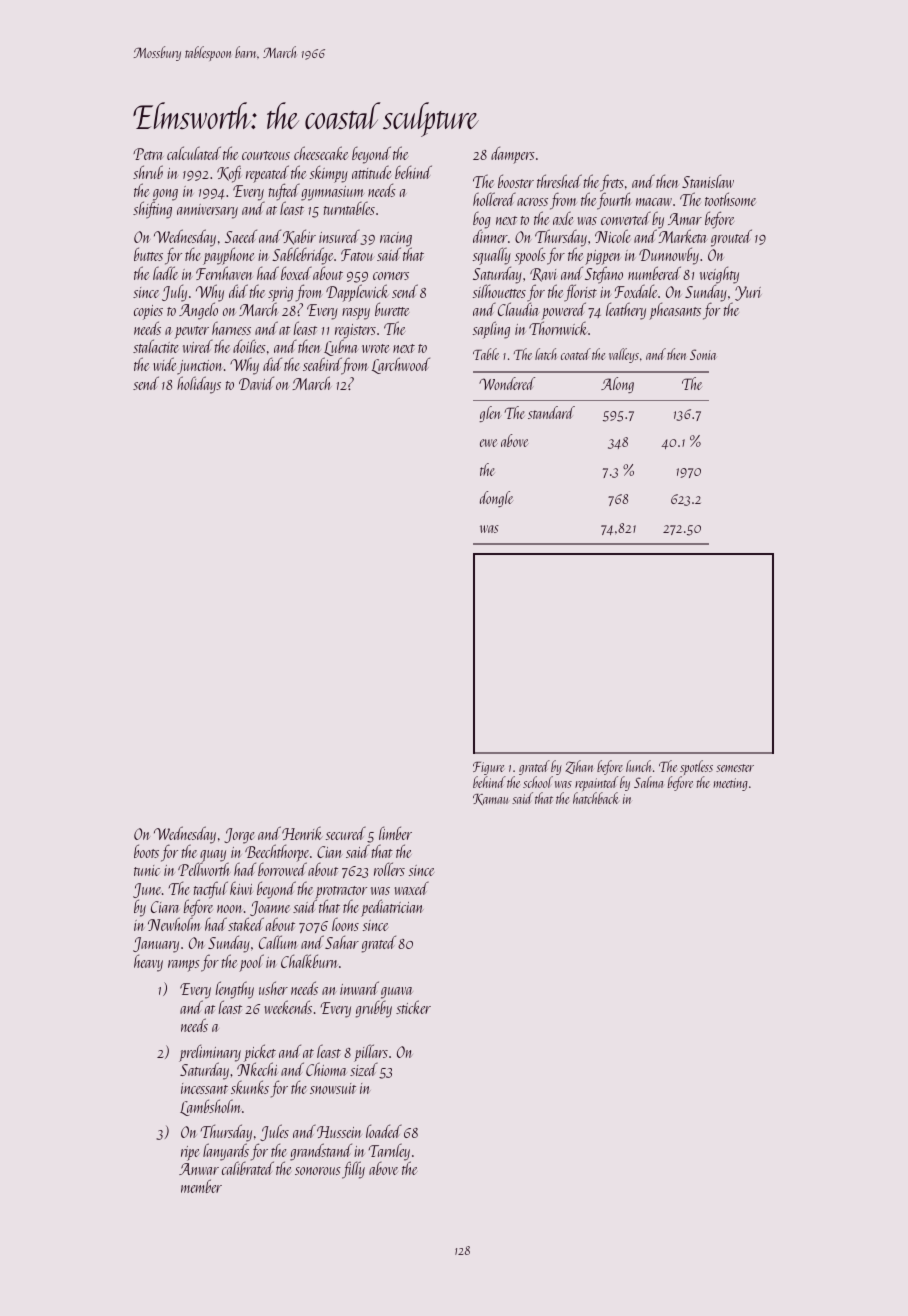 This page has height=1316, width=908. What do you see at coordinates (496, 499) in the page?
I see `dongle` at bounding box center [496, 499].
